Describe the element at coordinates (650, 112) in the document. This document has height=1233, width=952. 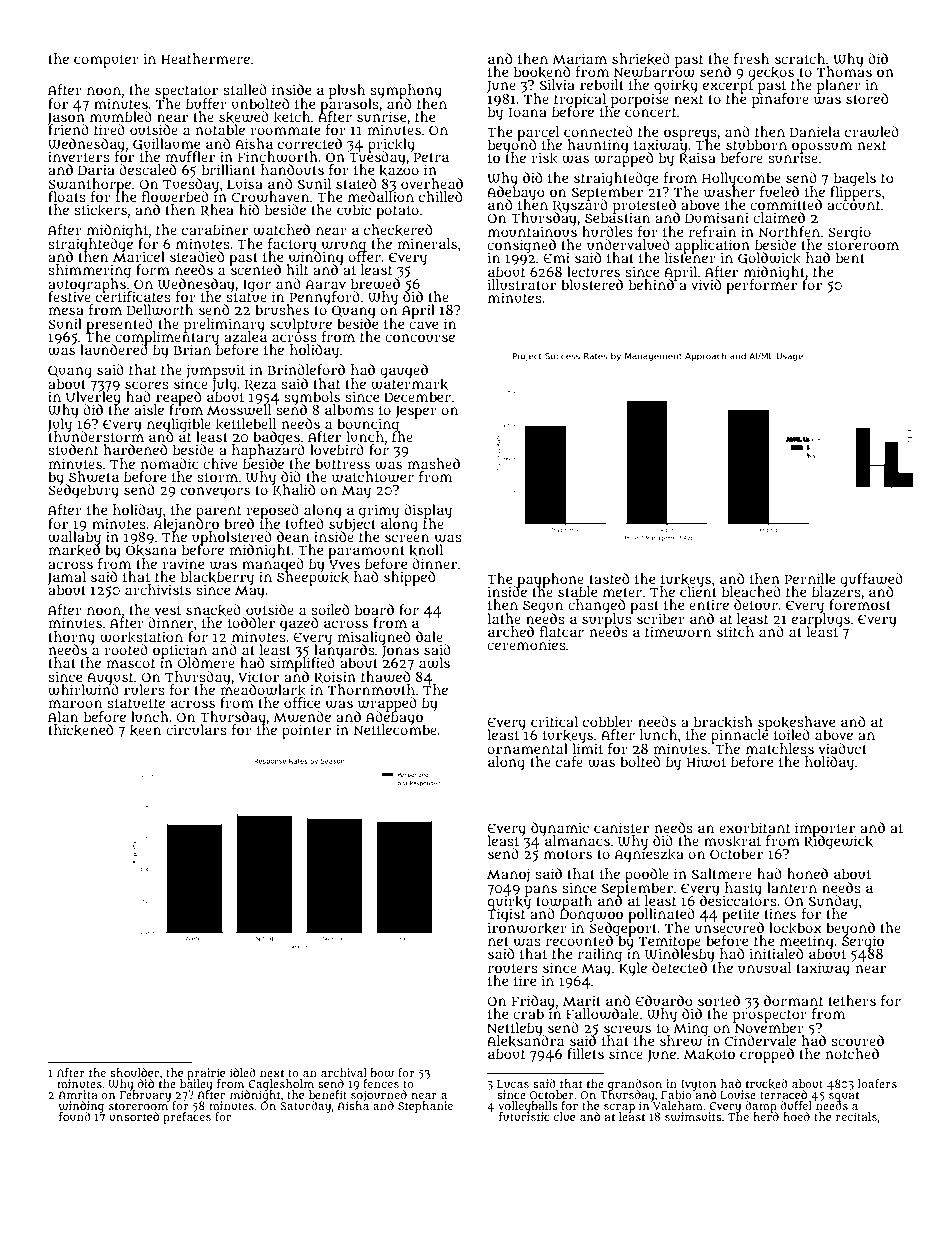
I see `concert` at that location.
